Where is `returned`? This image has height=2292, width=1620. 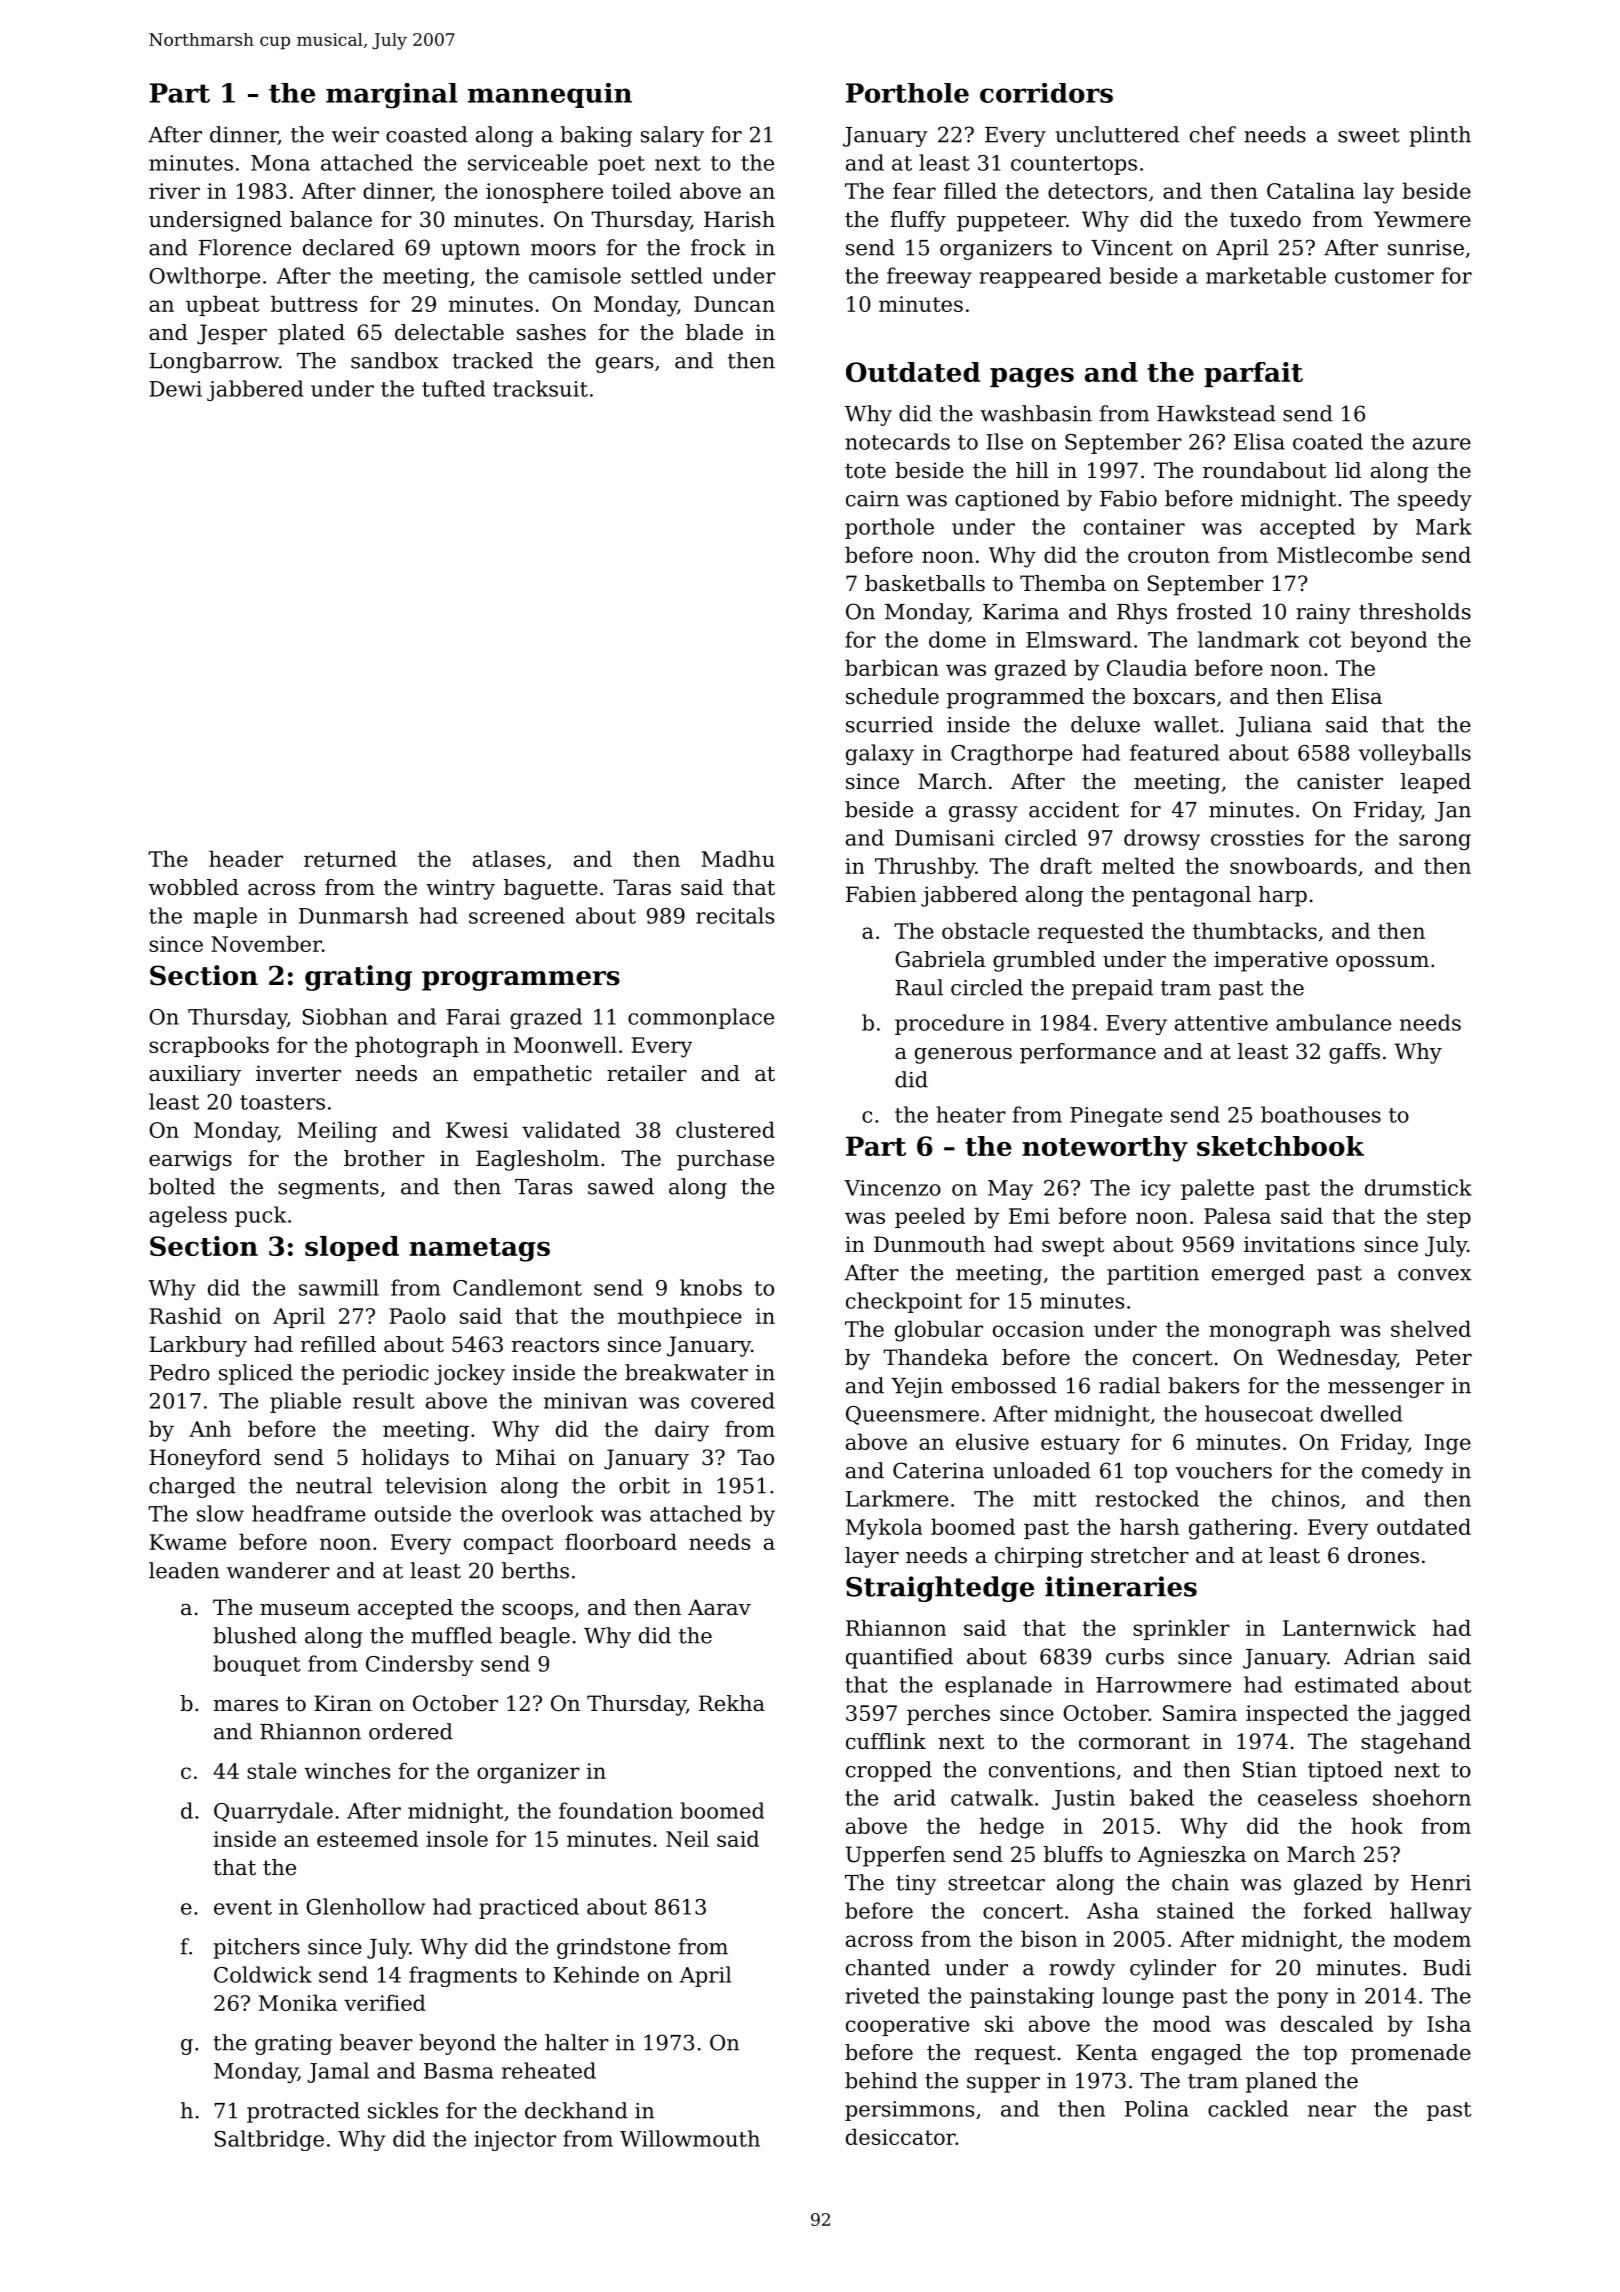
returned is located at coordinates (350, 858).
